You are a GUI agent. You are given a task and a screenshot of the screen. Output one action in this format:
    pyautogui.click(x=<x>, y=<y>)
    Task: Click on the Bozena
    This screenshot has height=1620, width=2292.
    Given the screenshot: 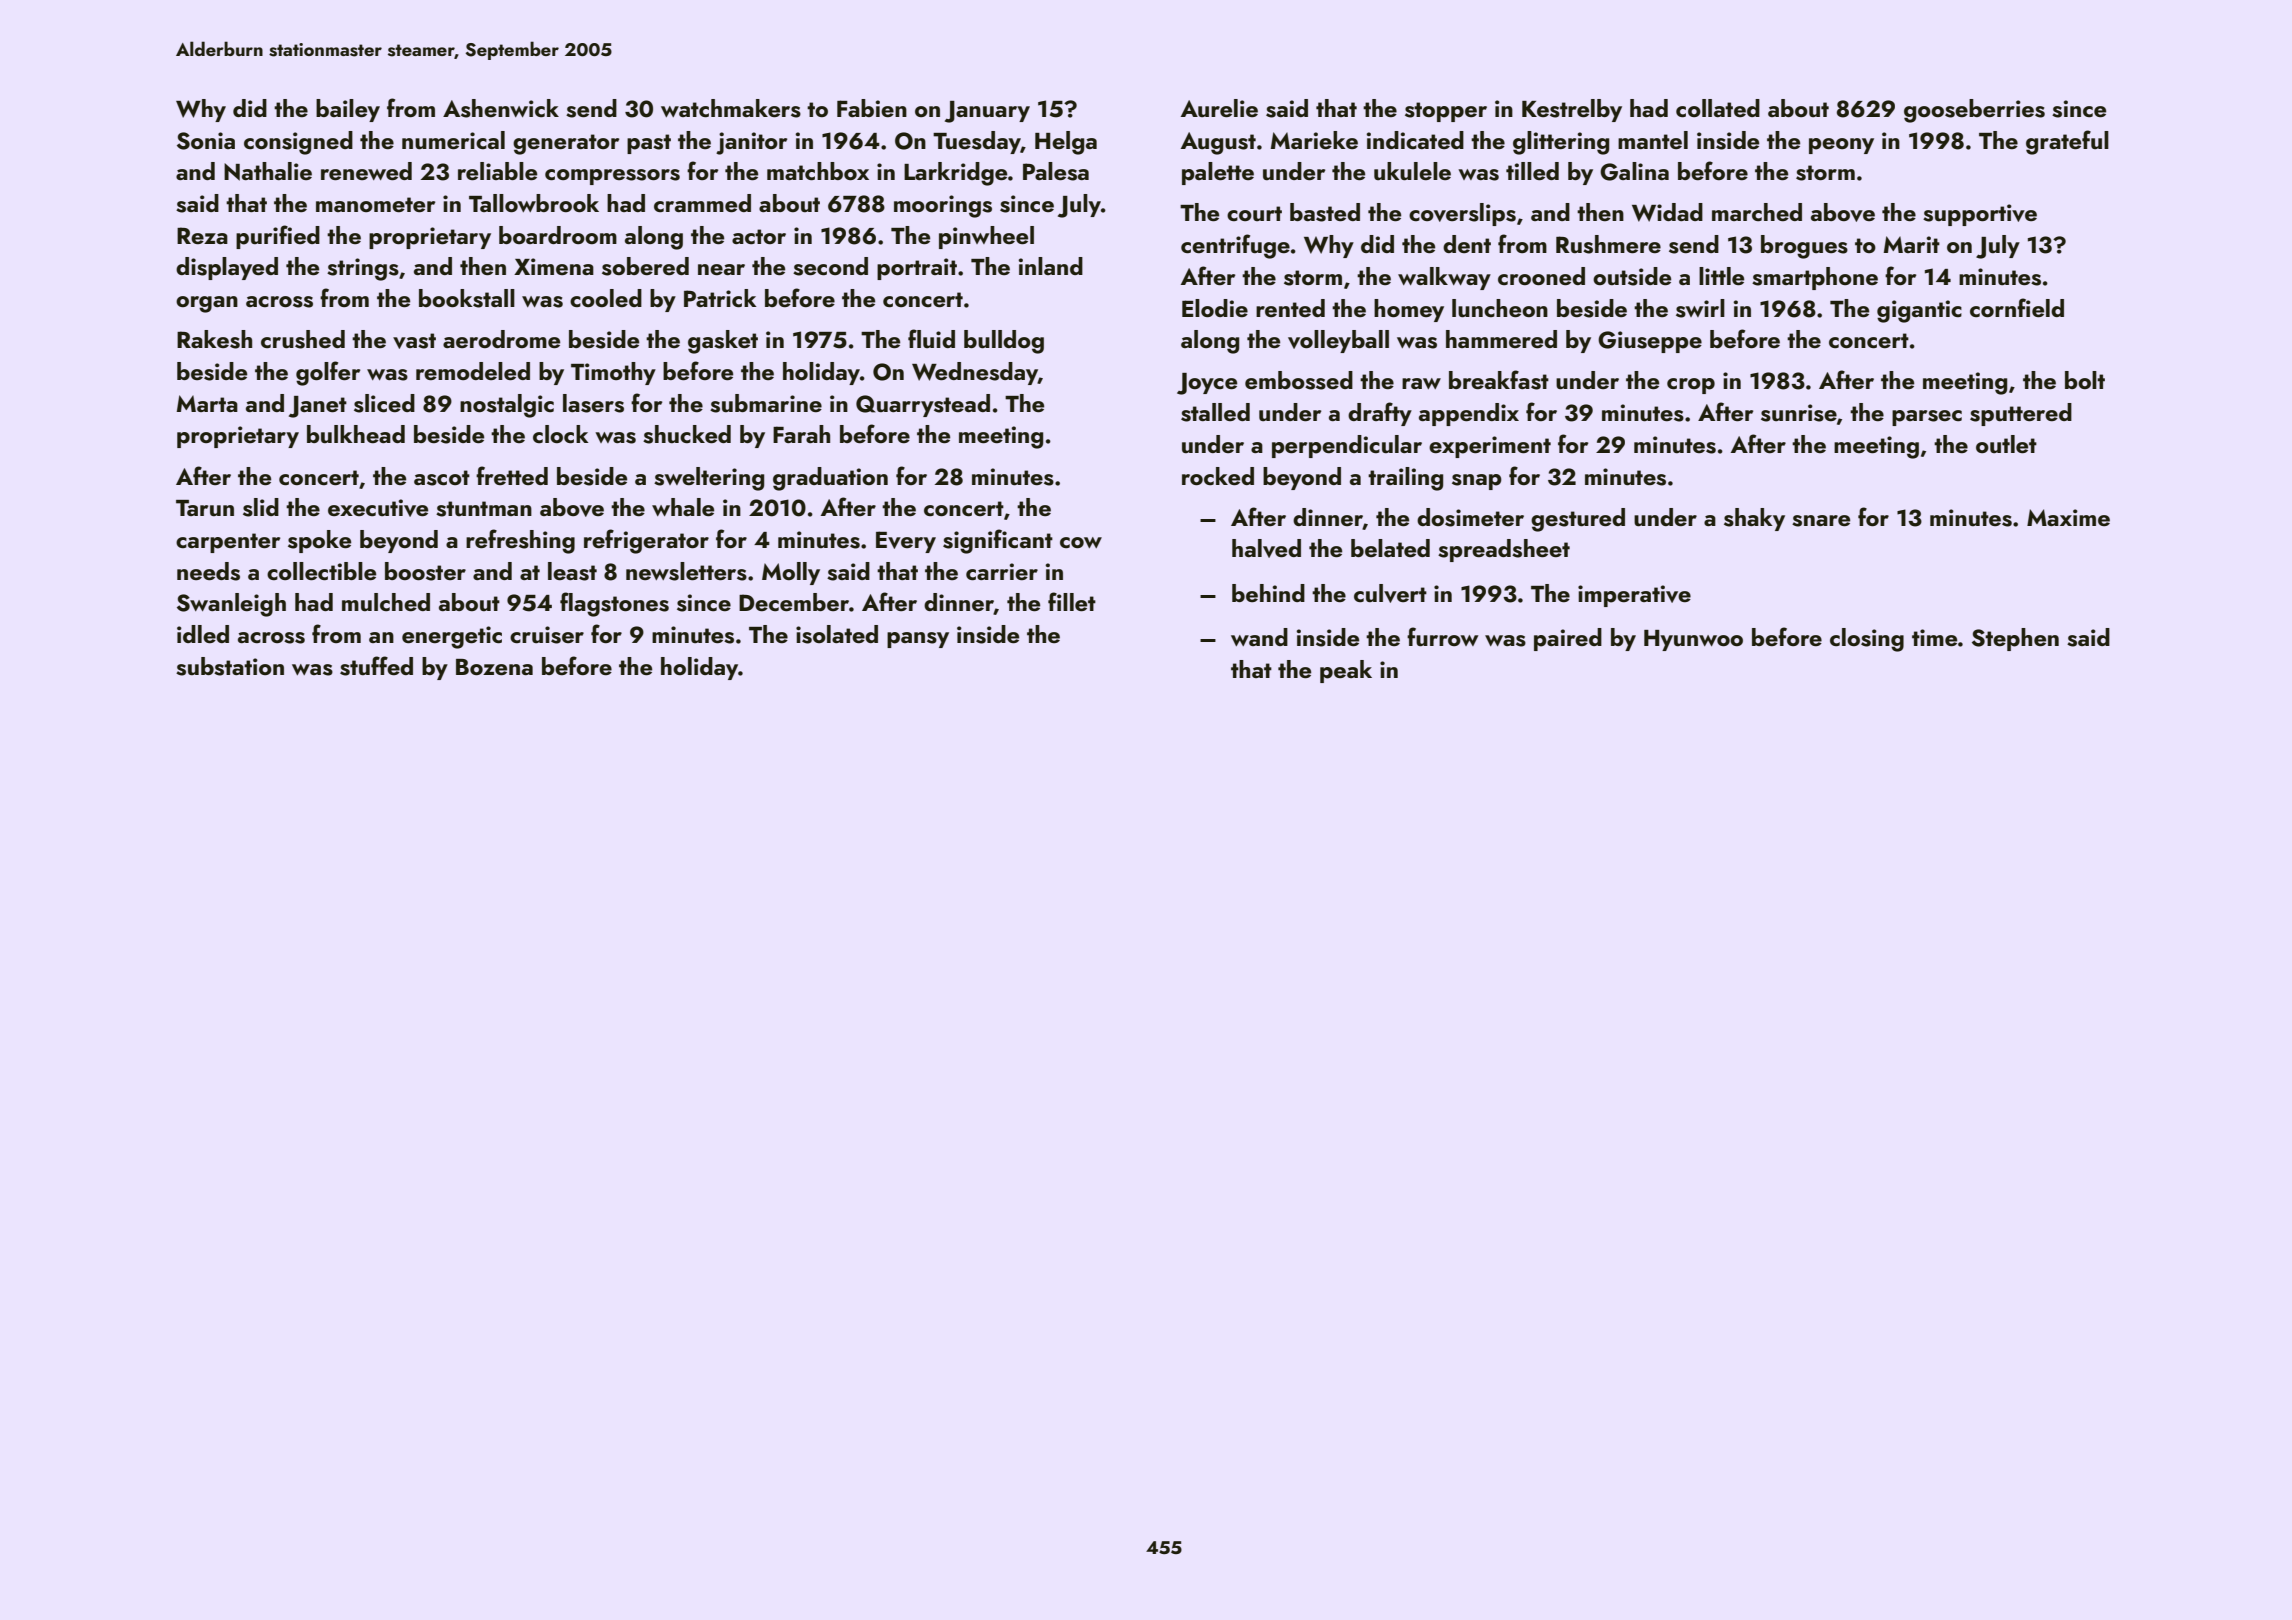 What is the action you would take?
    pyautogui.click(x=494, y=667)
